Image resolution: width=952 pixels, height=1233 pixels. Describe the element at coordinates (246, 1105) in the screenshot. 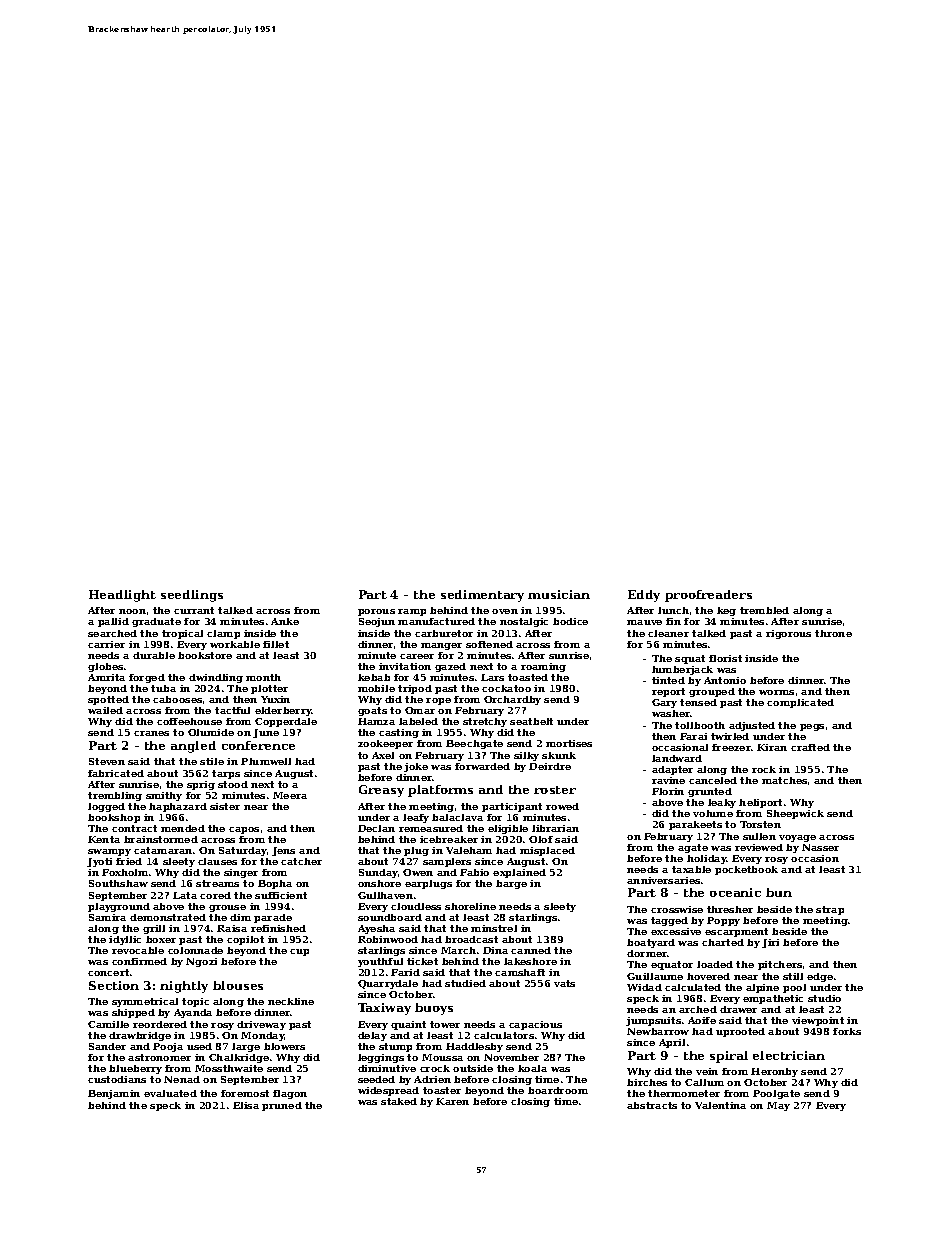

I see `Elisa` at that location.
